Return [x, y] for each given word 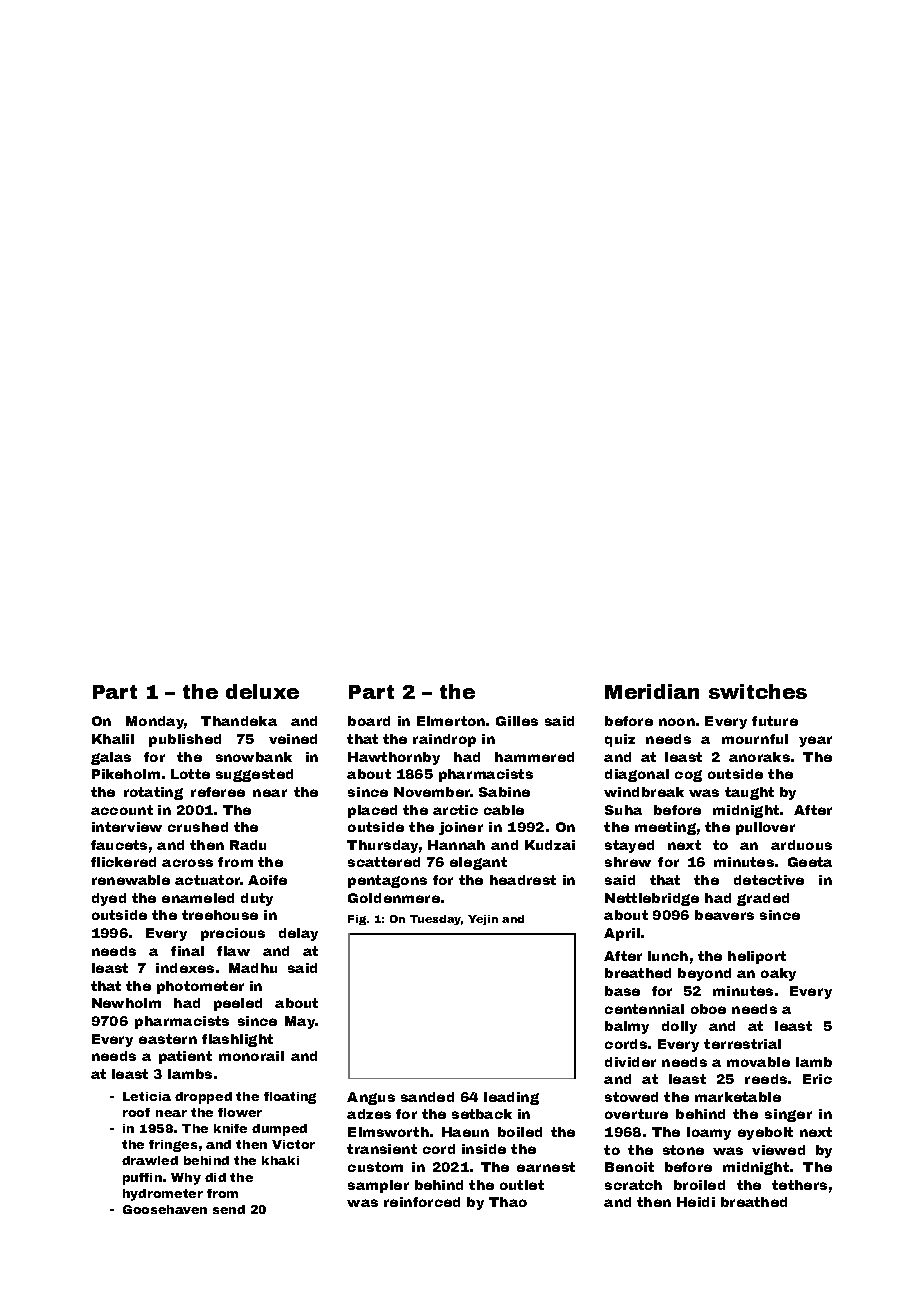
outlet [522, 1185]
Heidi [696, 1202]
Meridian [652, 691]
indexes [185, 968]
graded [763, 899]
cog [688, 776]
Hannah [456, 845]
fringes [173, 1146]
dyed [109, 899]
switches [758, 691]
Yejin [483, 920]
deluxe [262, 691]
